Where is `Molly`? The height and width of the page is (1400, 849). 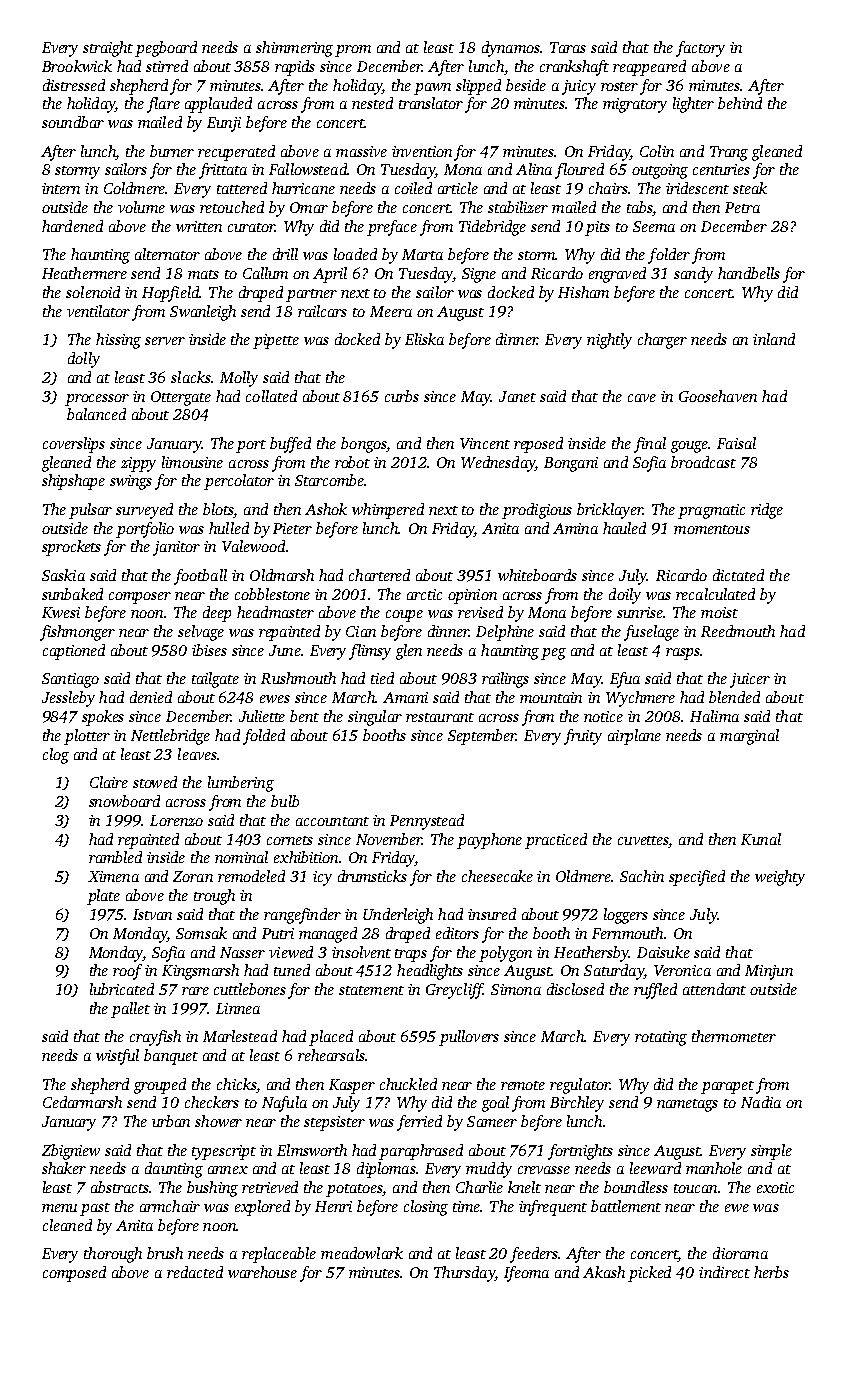
Molly is located at coordinates (239, 379).
